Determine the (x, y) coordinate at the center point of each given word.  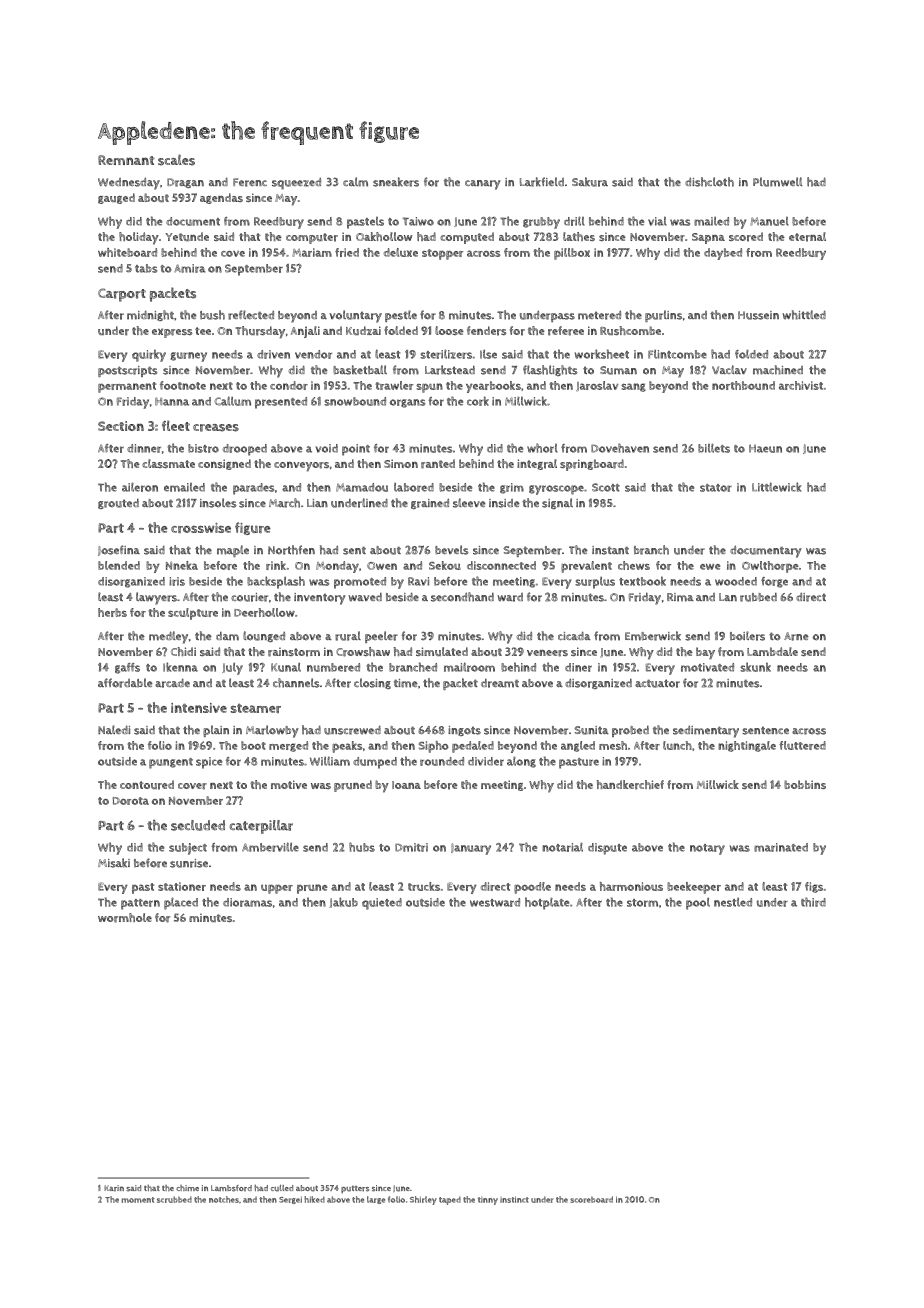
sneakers (396, 182)
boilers (747, 636)
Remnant (126, 160)
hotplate (547, 903)
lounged (264, 636)
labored (414, 487)
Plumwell (778, 182)
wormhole (125, 918)
